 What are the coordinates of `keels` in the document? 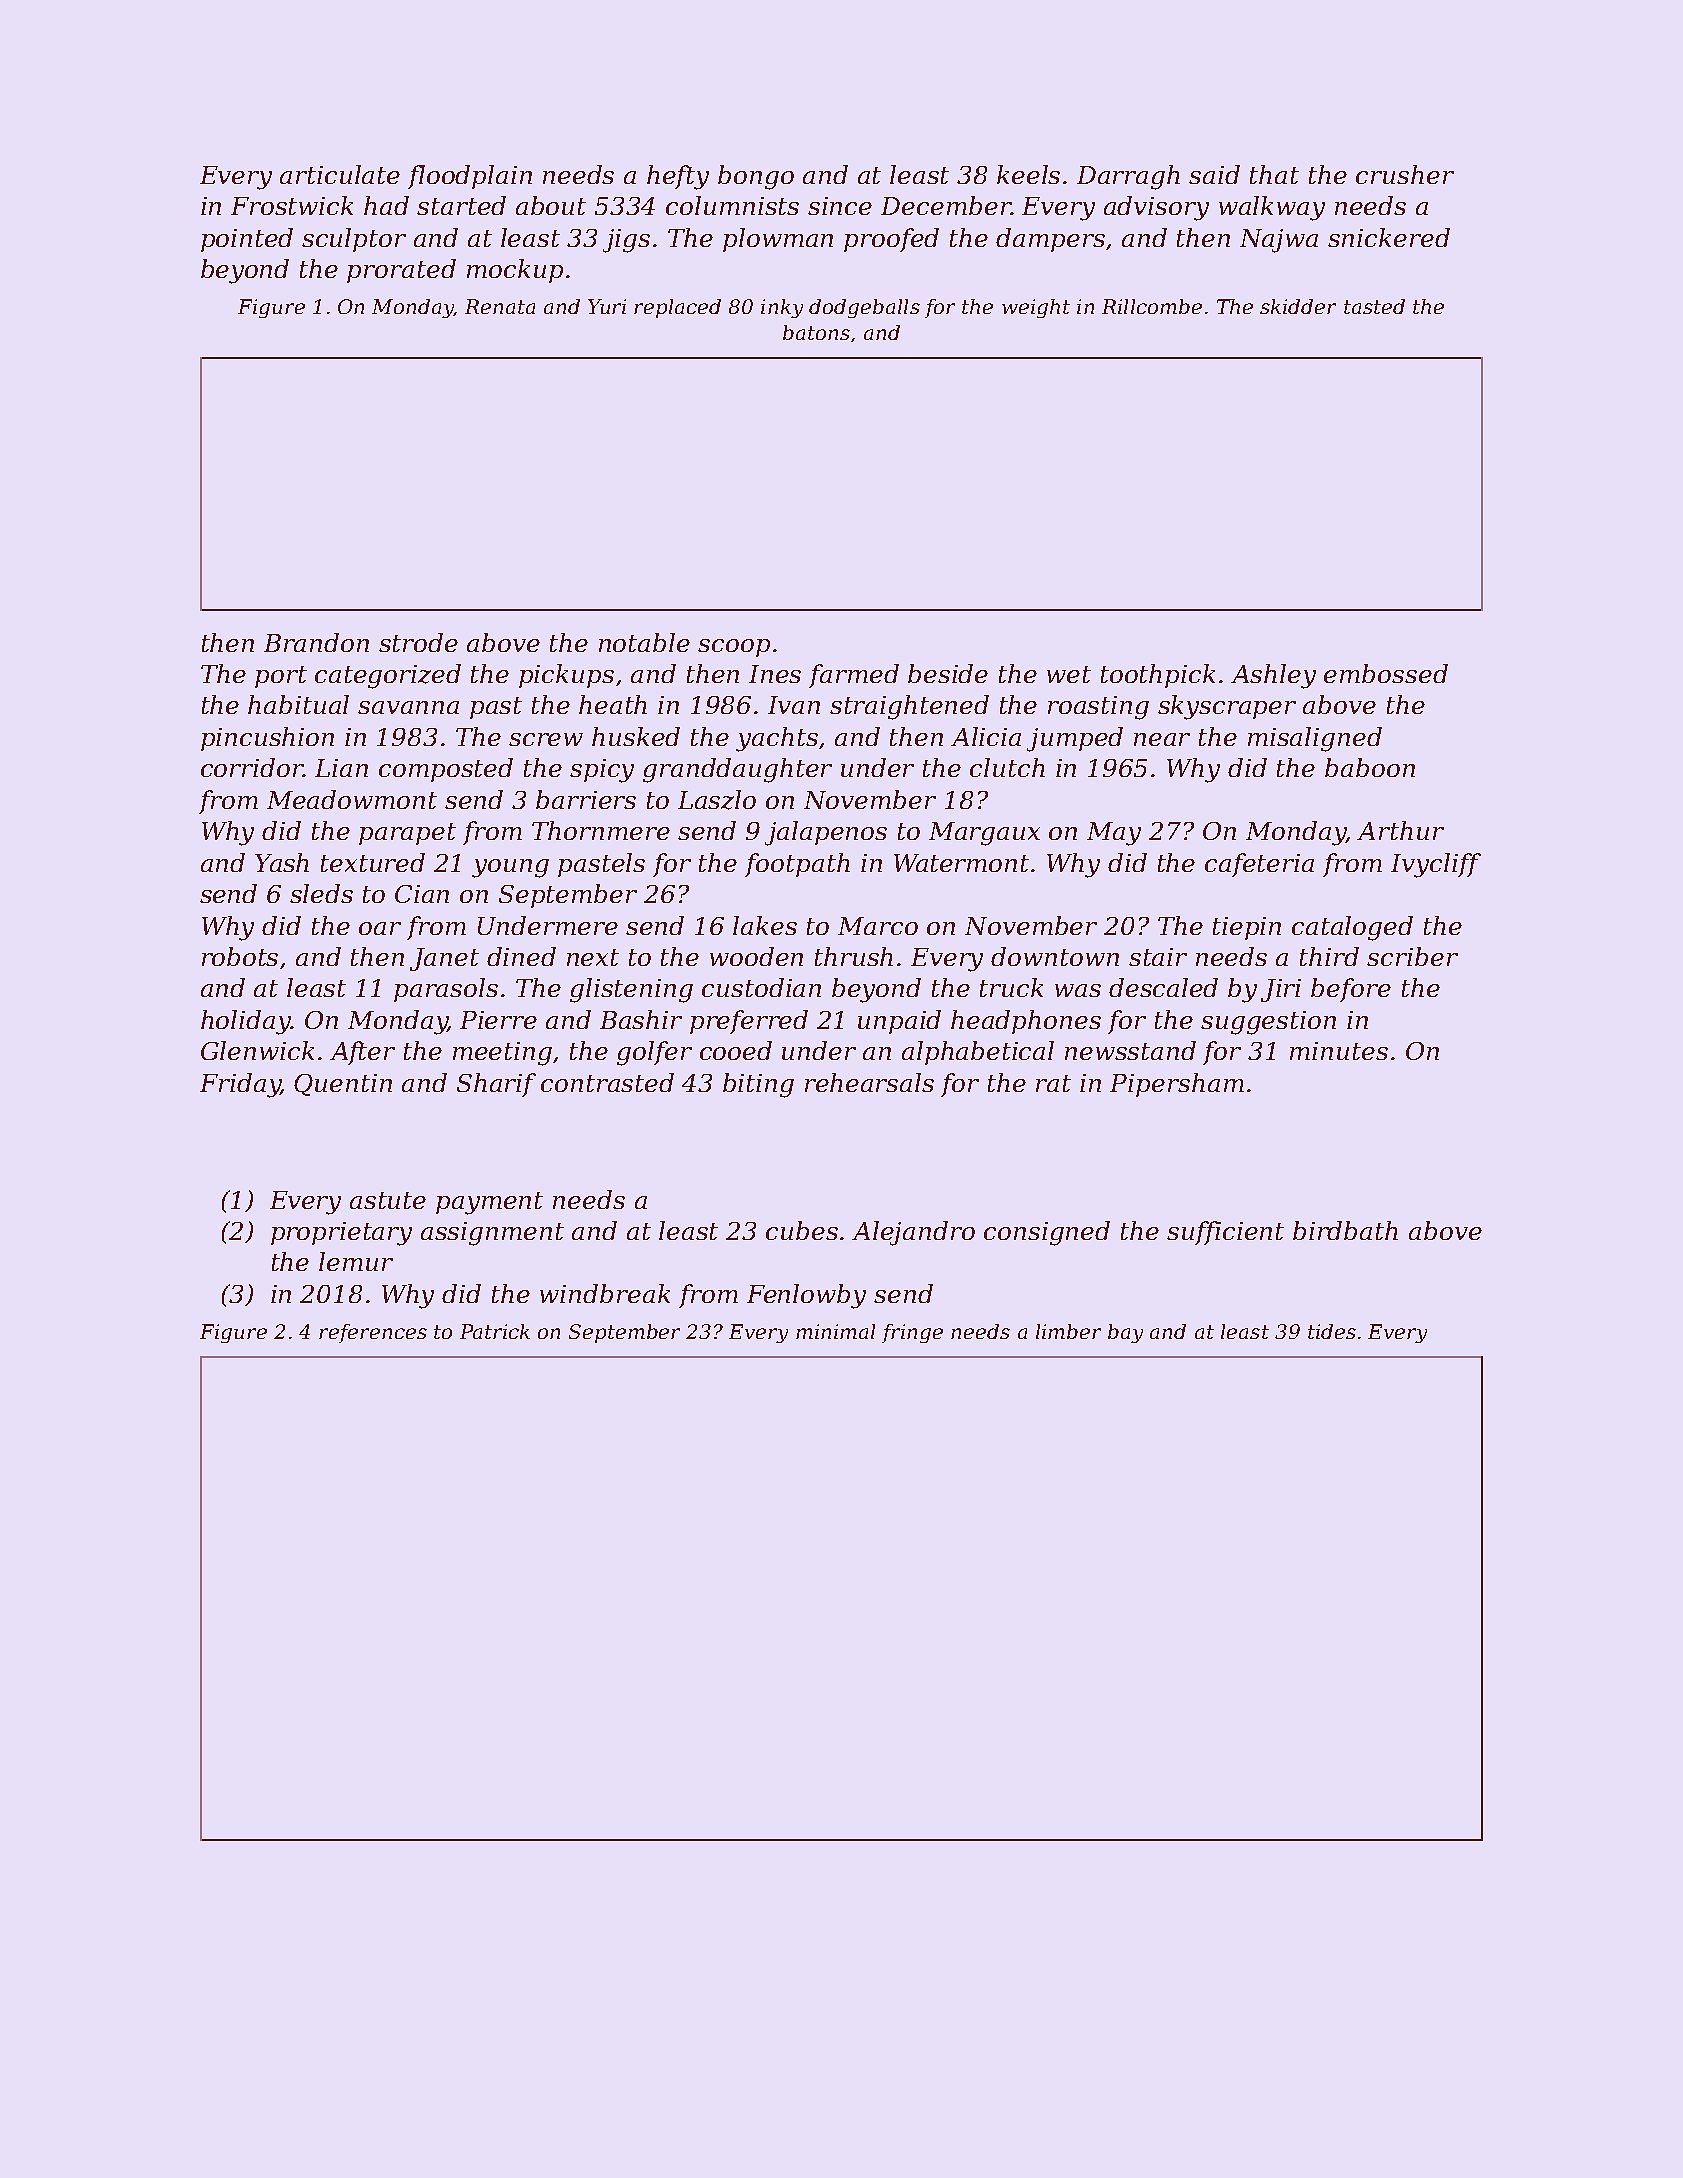 It's located at (1028, 174).
